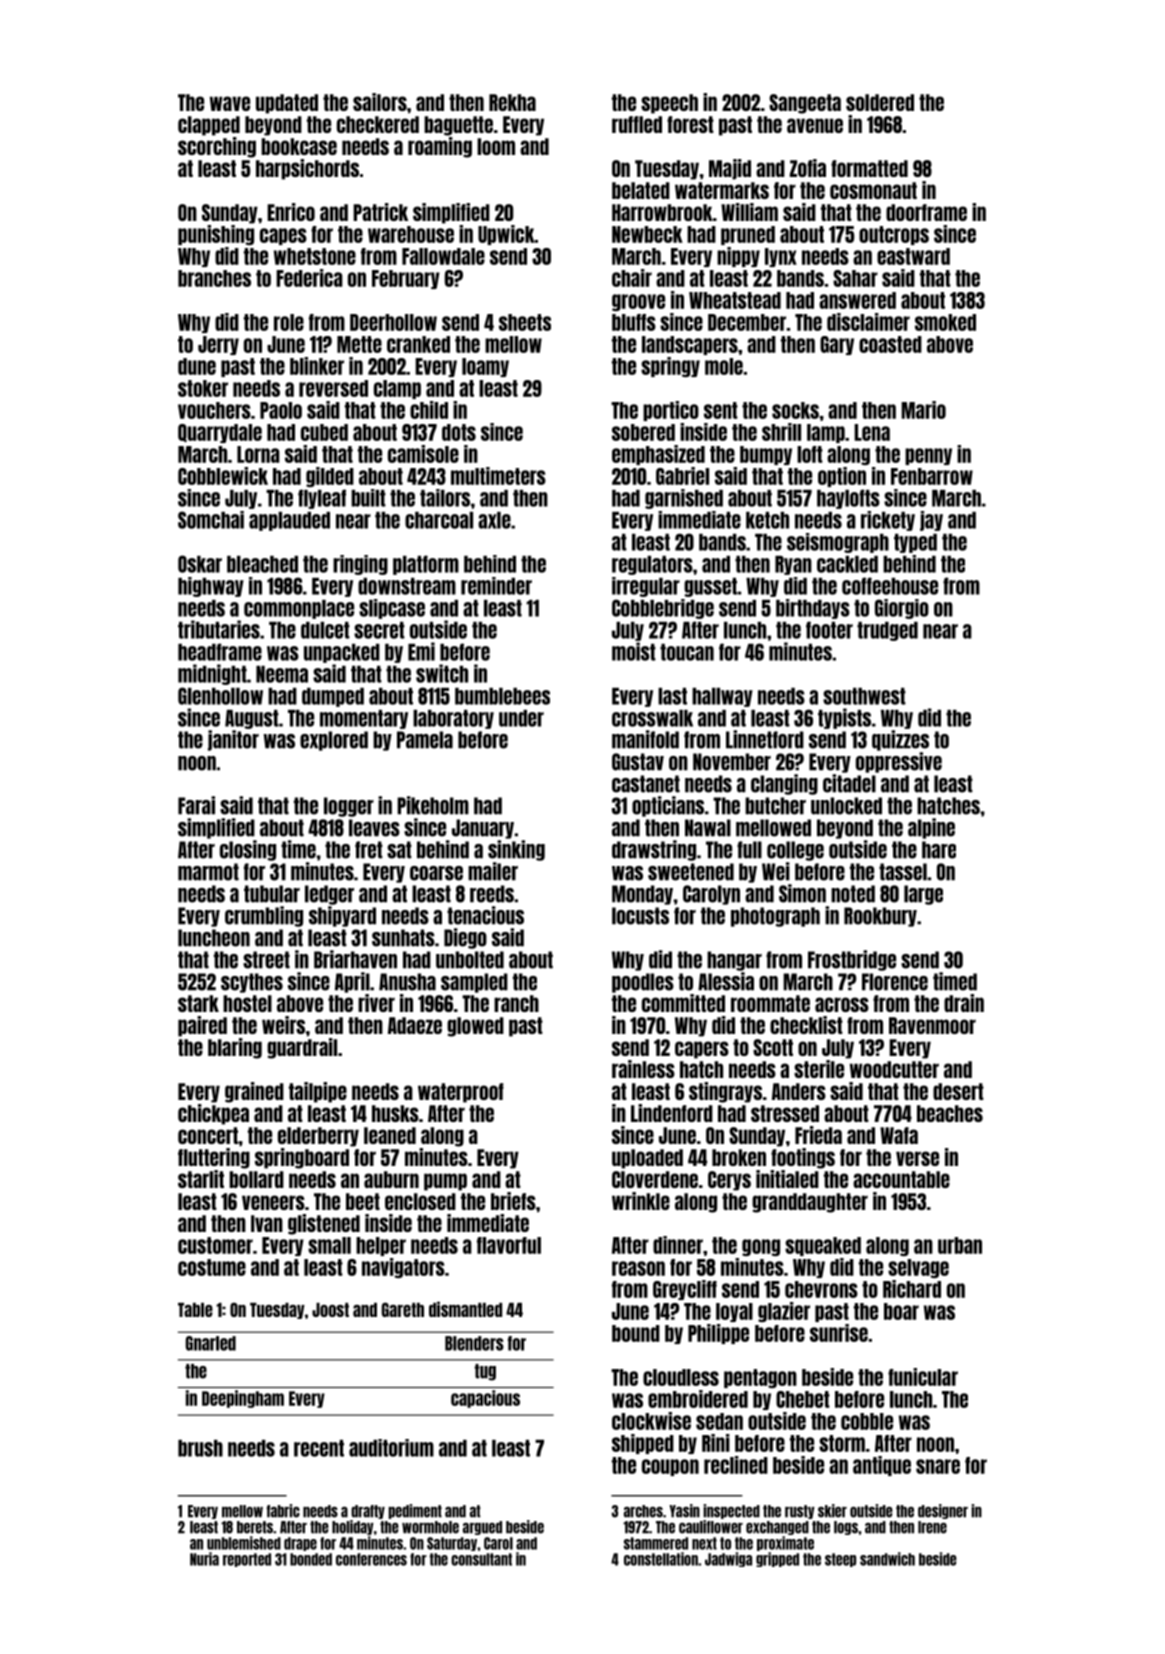 Image resolution: width=1165 pixels, height=1654 pixels. I want to click on built, so click(368, 498).
